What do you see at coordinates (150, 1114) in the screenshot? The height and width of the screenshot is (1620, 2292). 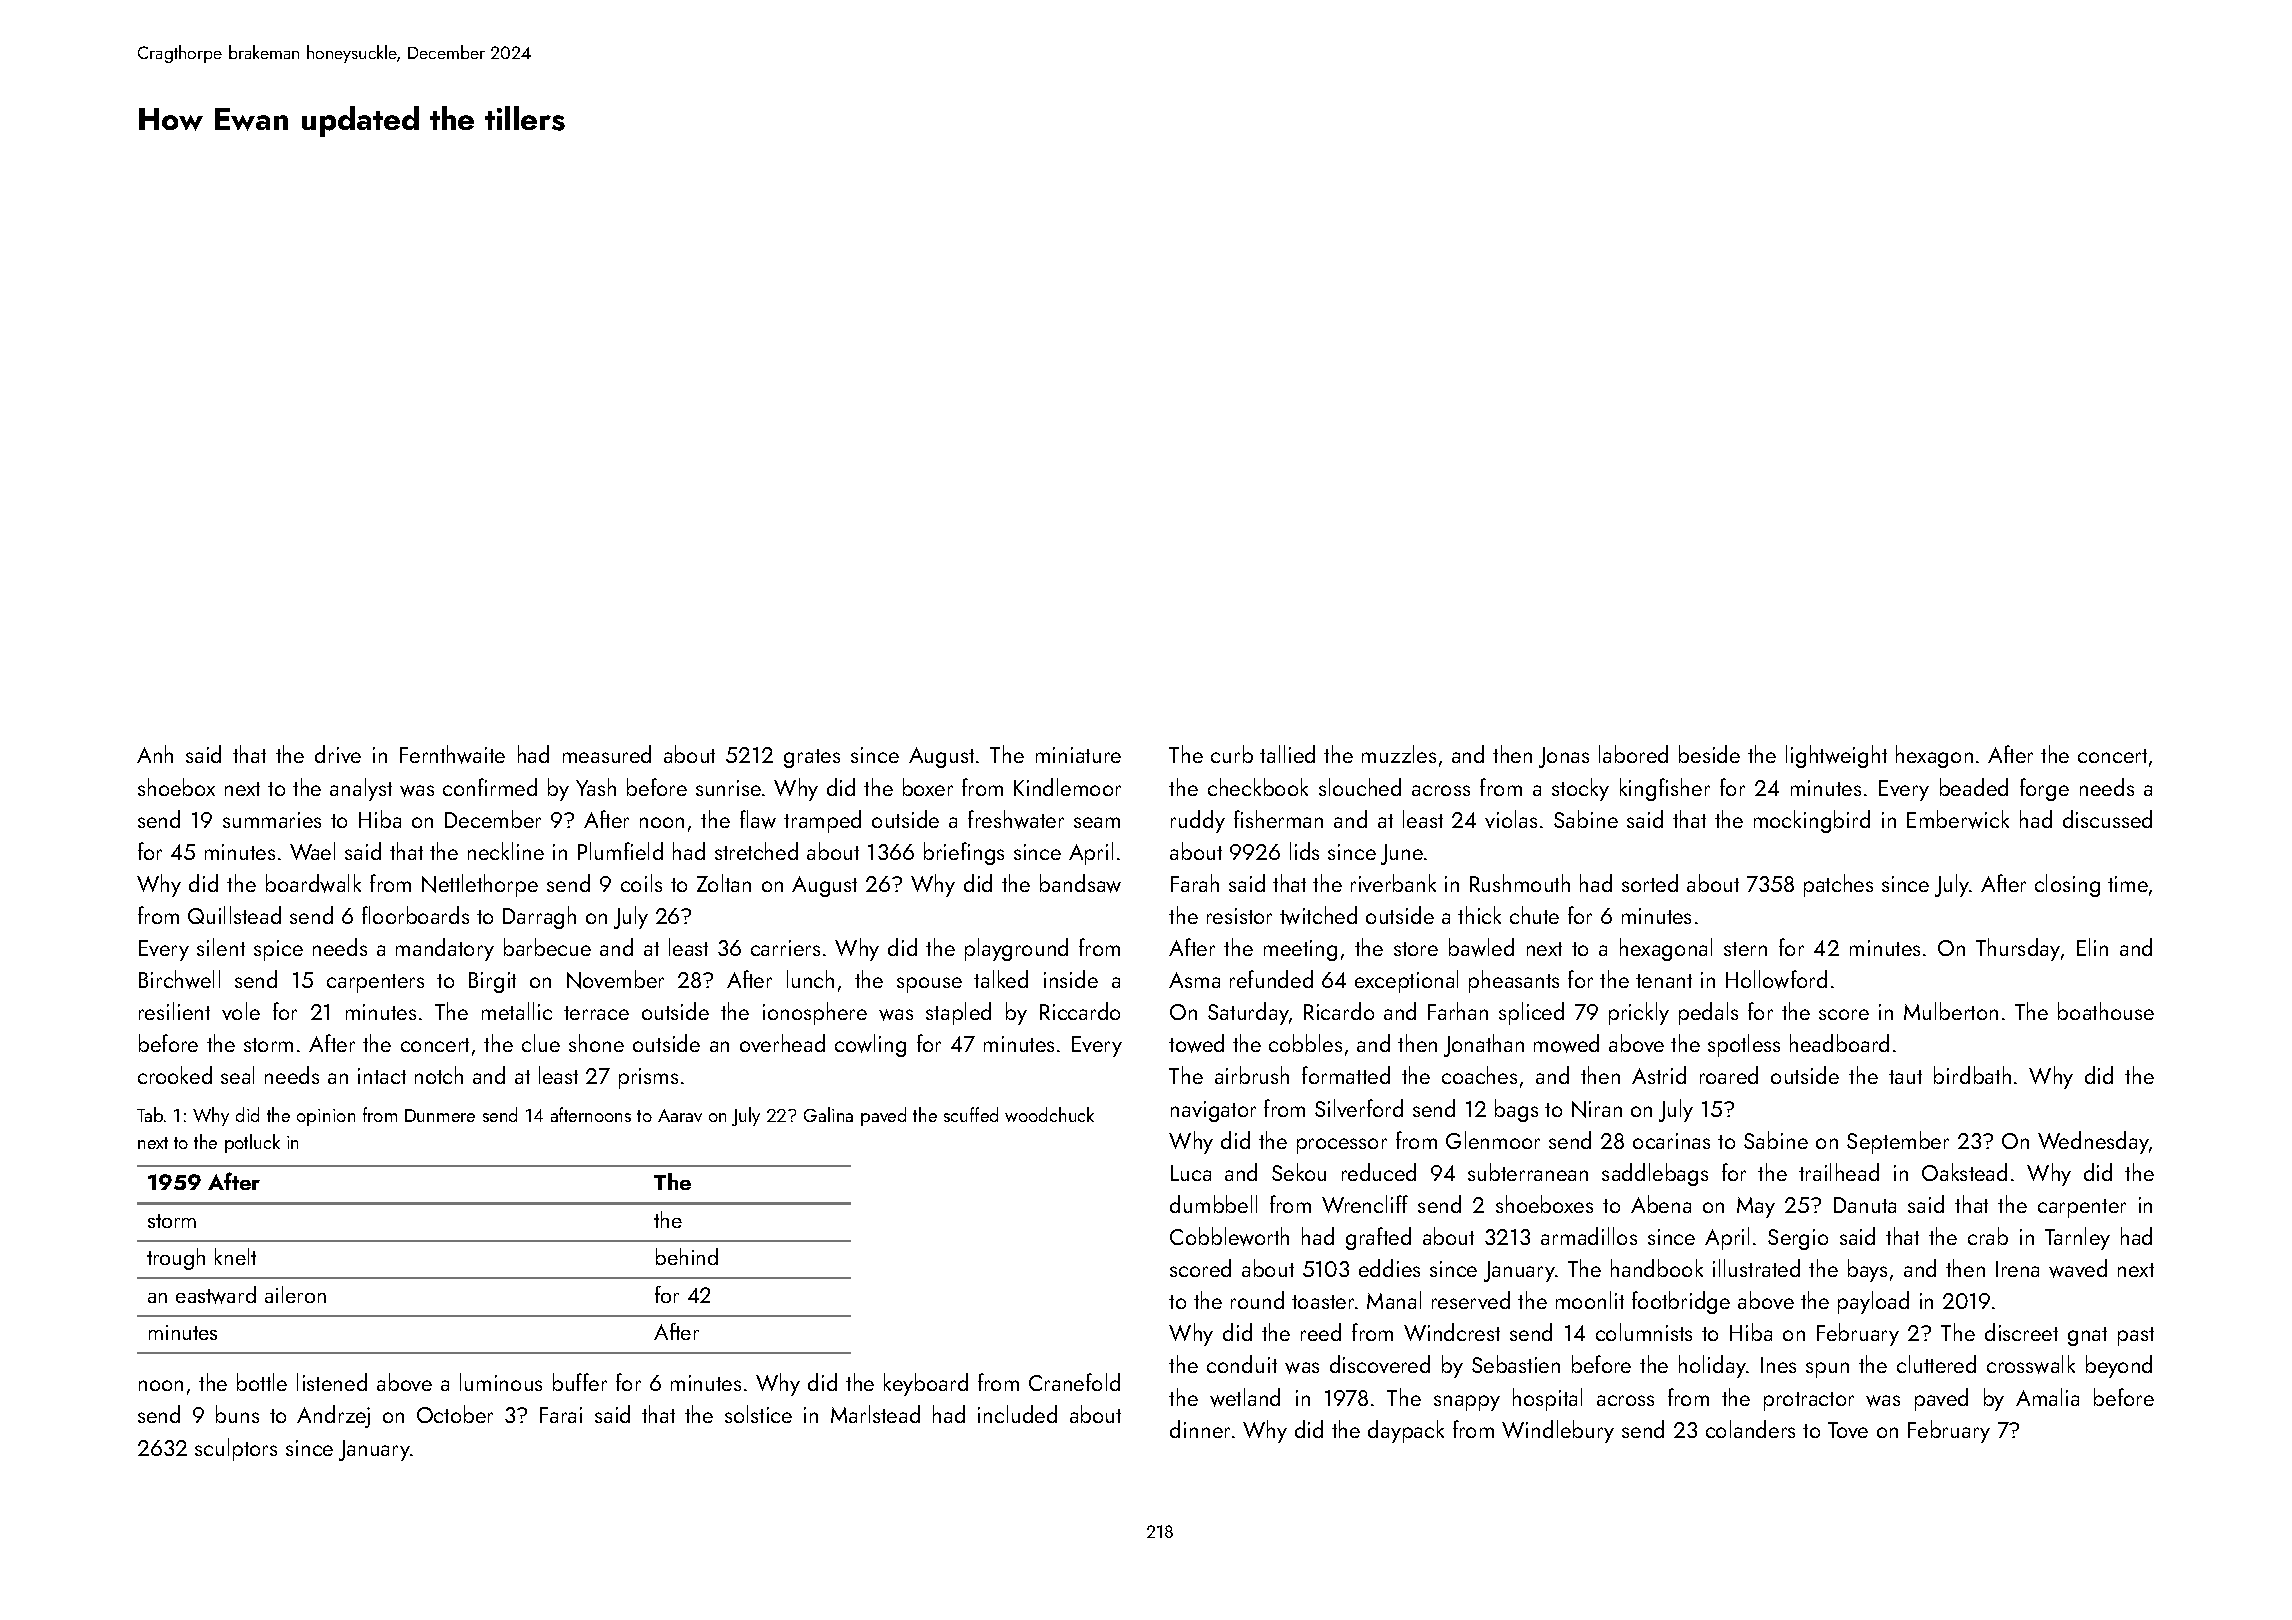 I see `Tab` at bounding box center [150, 1114].
